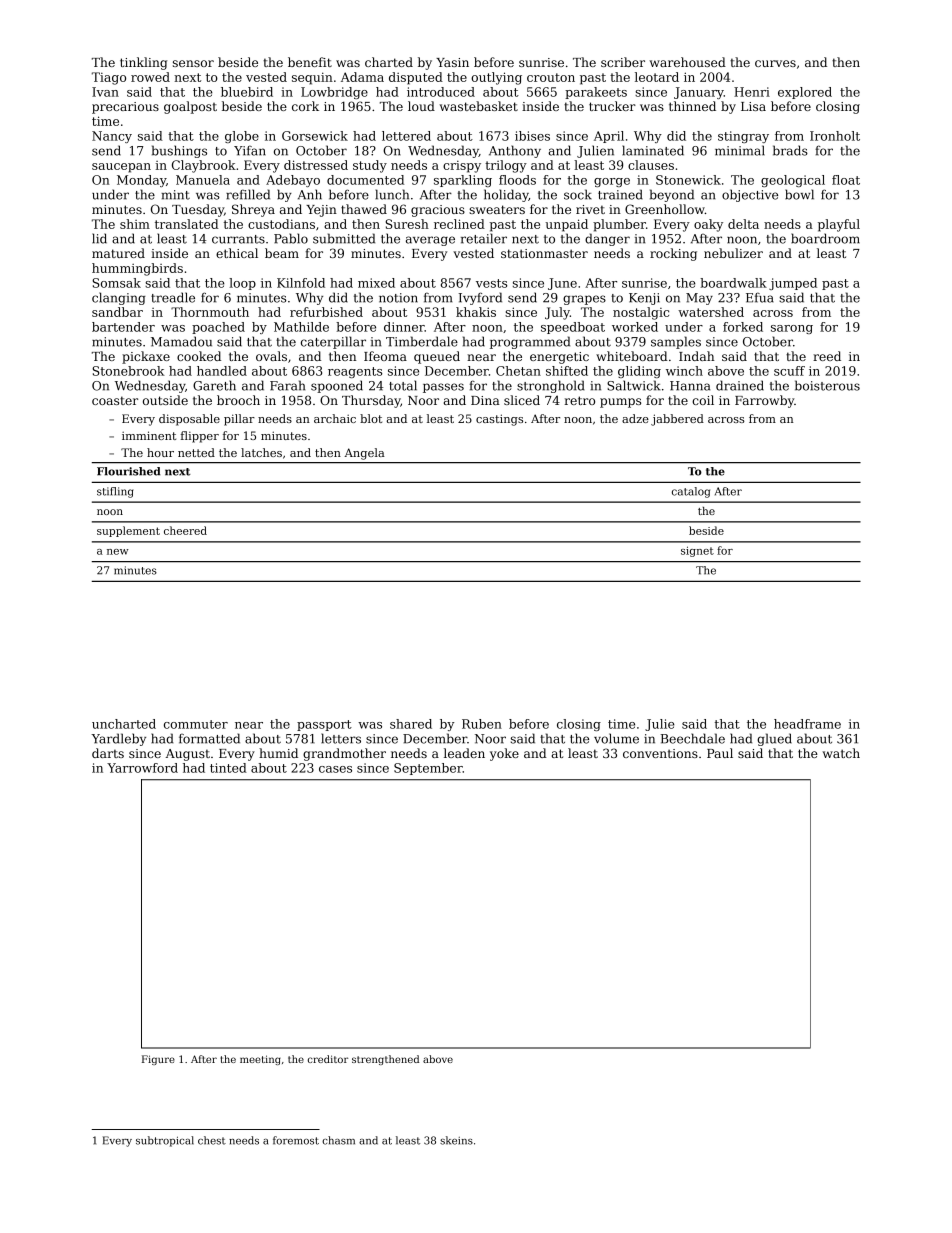 The width and height of the page is (952, 1233). I want to click on benefit, so click(310, 62).
